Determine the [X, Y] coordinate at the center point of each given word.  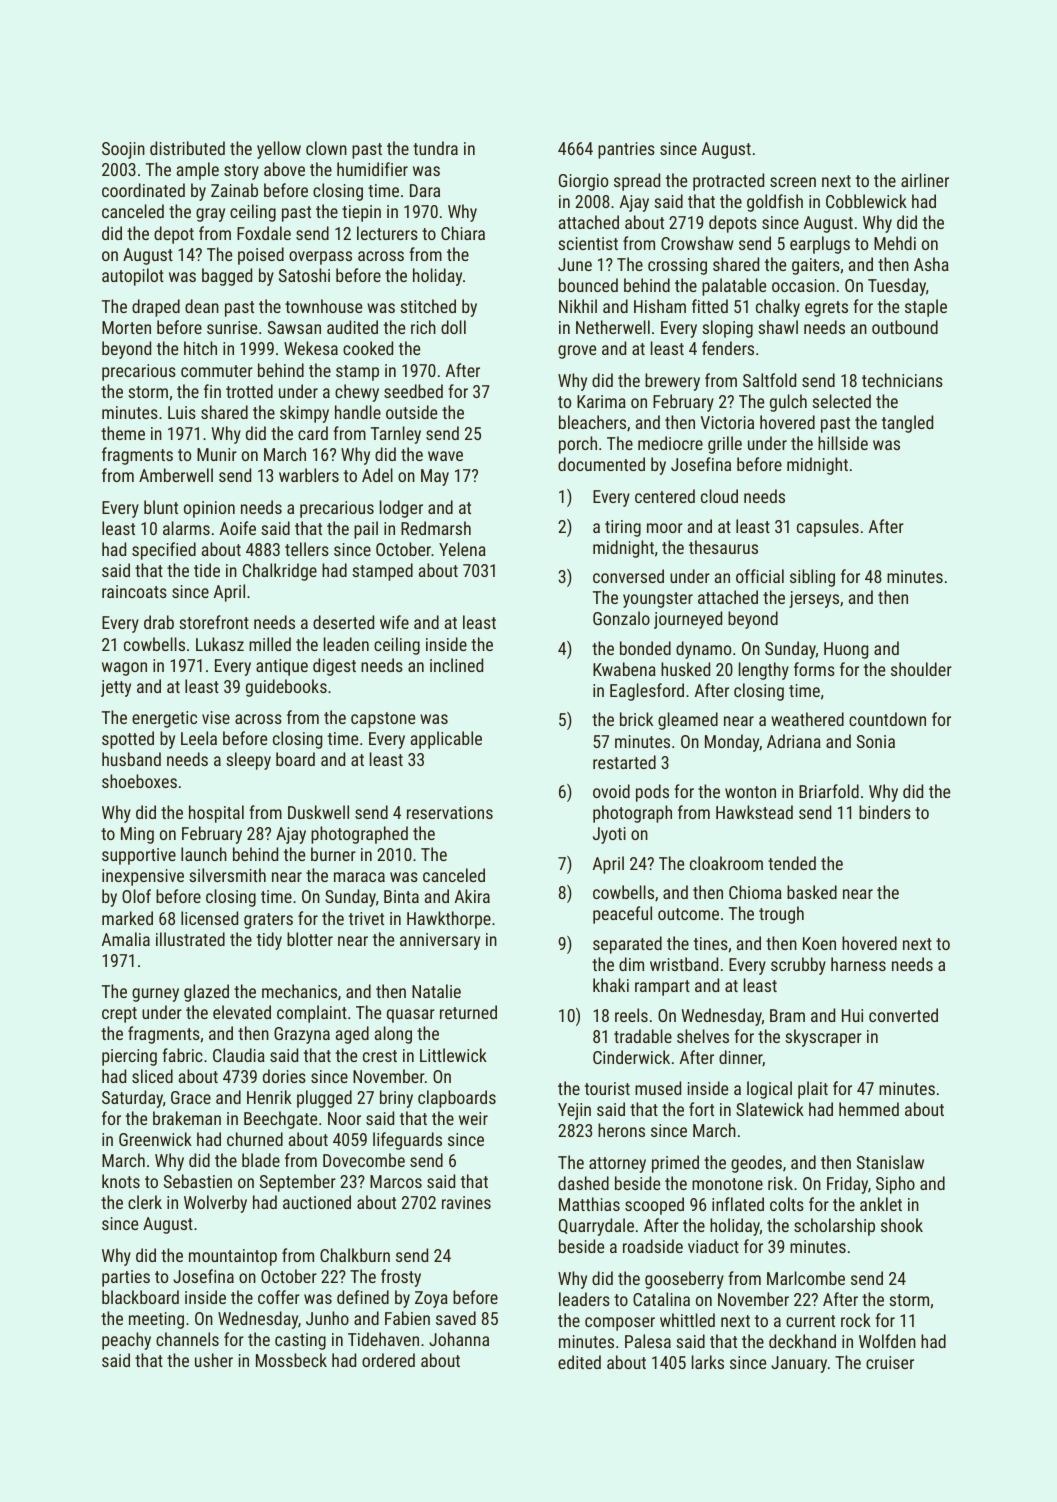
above [284, 169]
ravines [466, 1202]
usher [214, 1360]
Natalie [436, 991]
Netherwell [613, 327]
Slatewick [770, 1109]
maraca [359, 877]
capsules [828, 528]
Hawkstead [754, 812]
